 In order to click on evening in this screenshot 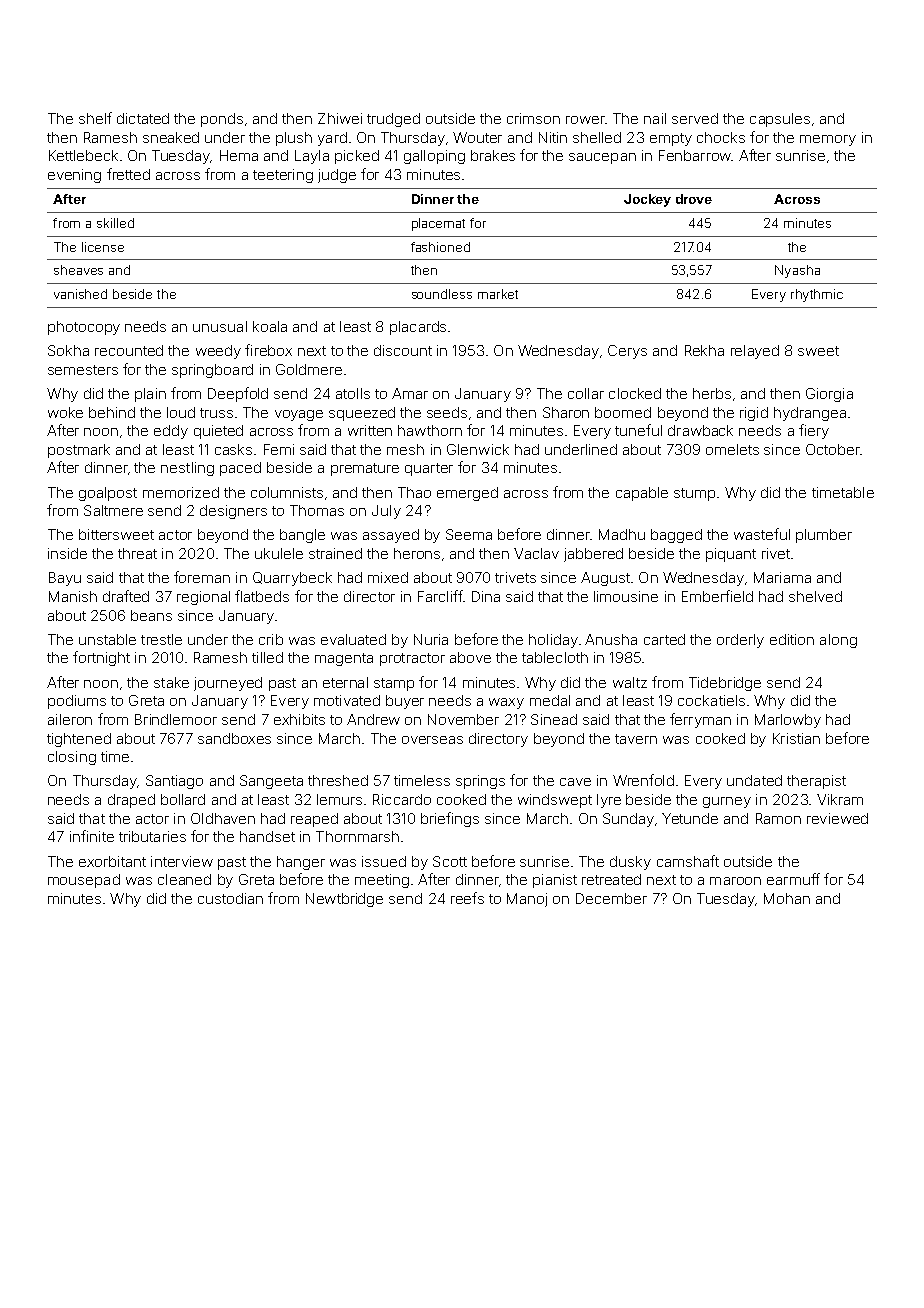, I will do `click(74, 176)`.
